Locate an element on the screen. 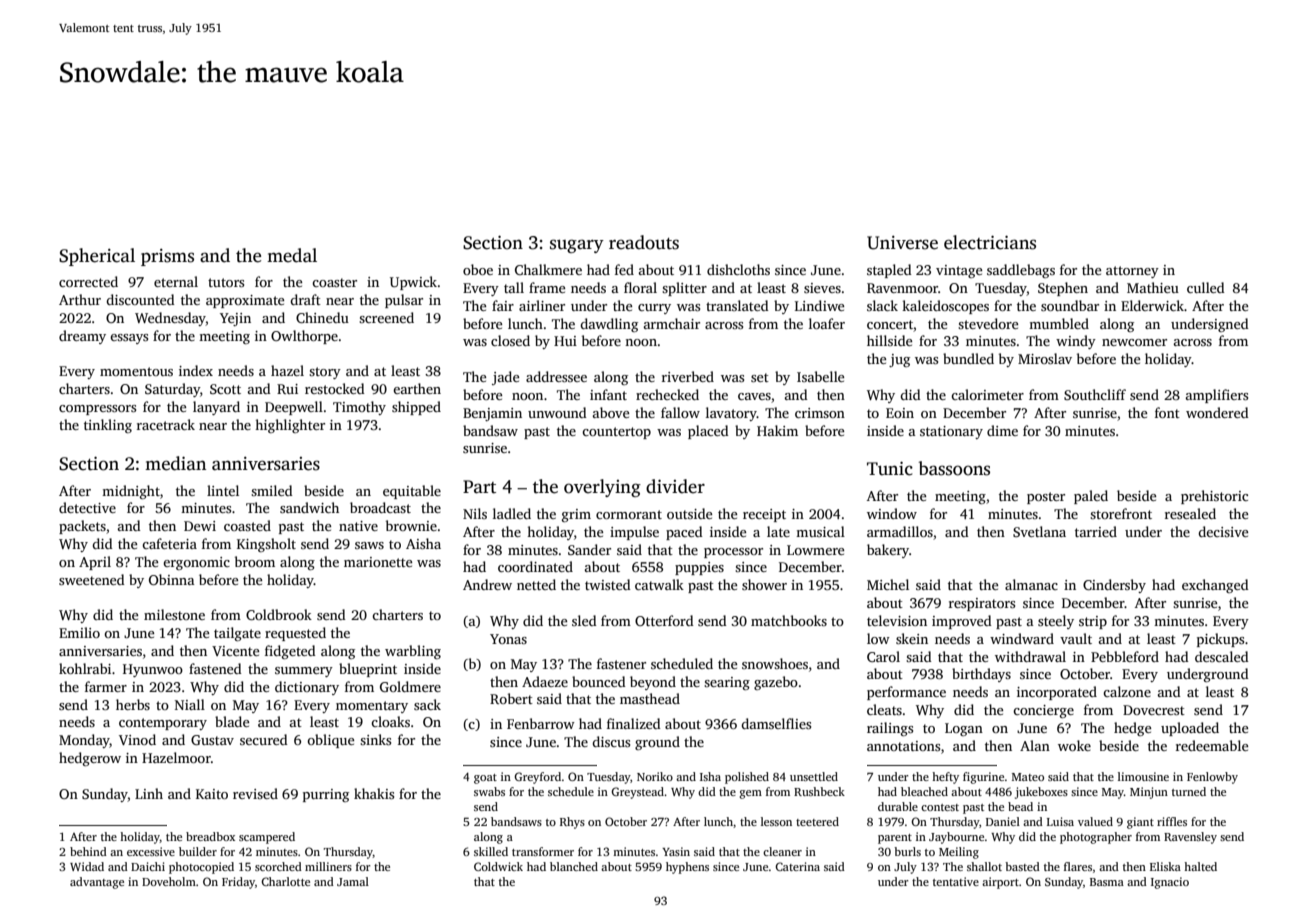 This screenshot has width=1308, height=924. Universe is located at coordinates (902, 243).
